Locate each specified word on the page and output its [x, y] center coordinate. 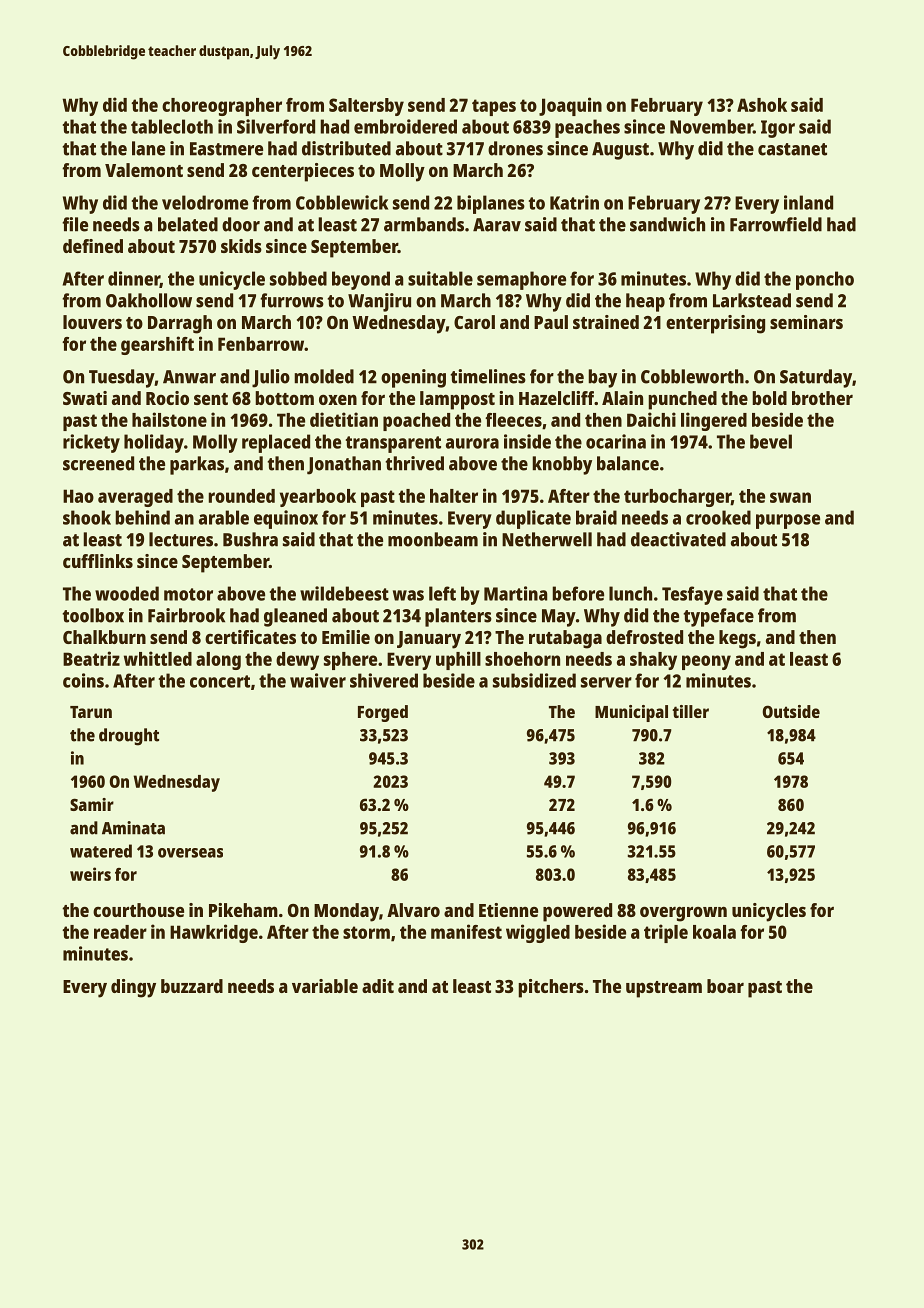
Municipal [631, 713]
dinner [134, 279]
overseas [190, 853]
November [711, 126]
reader [120, 932]
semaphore [521, 280]
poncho [825, 280]
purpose [788, 521]
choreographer [222, 107]
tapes [494, 107]
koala [714, 932]
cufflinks [98, 561]
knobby [562, 465]
